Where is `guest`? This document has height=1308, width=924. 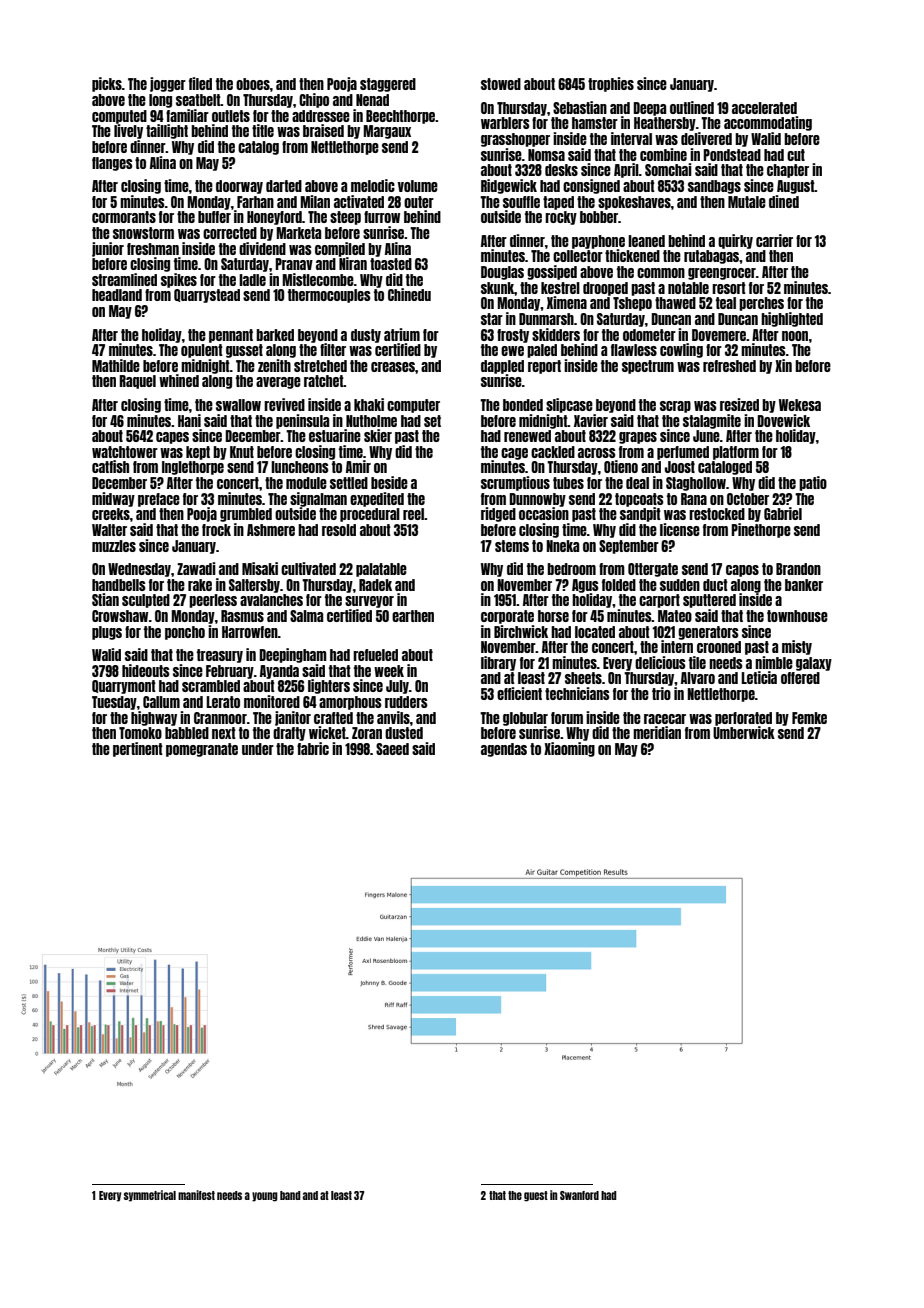 guest is located at coordinates (536, 1196).
